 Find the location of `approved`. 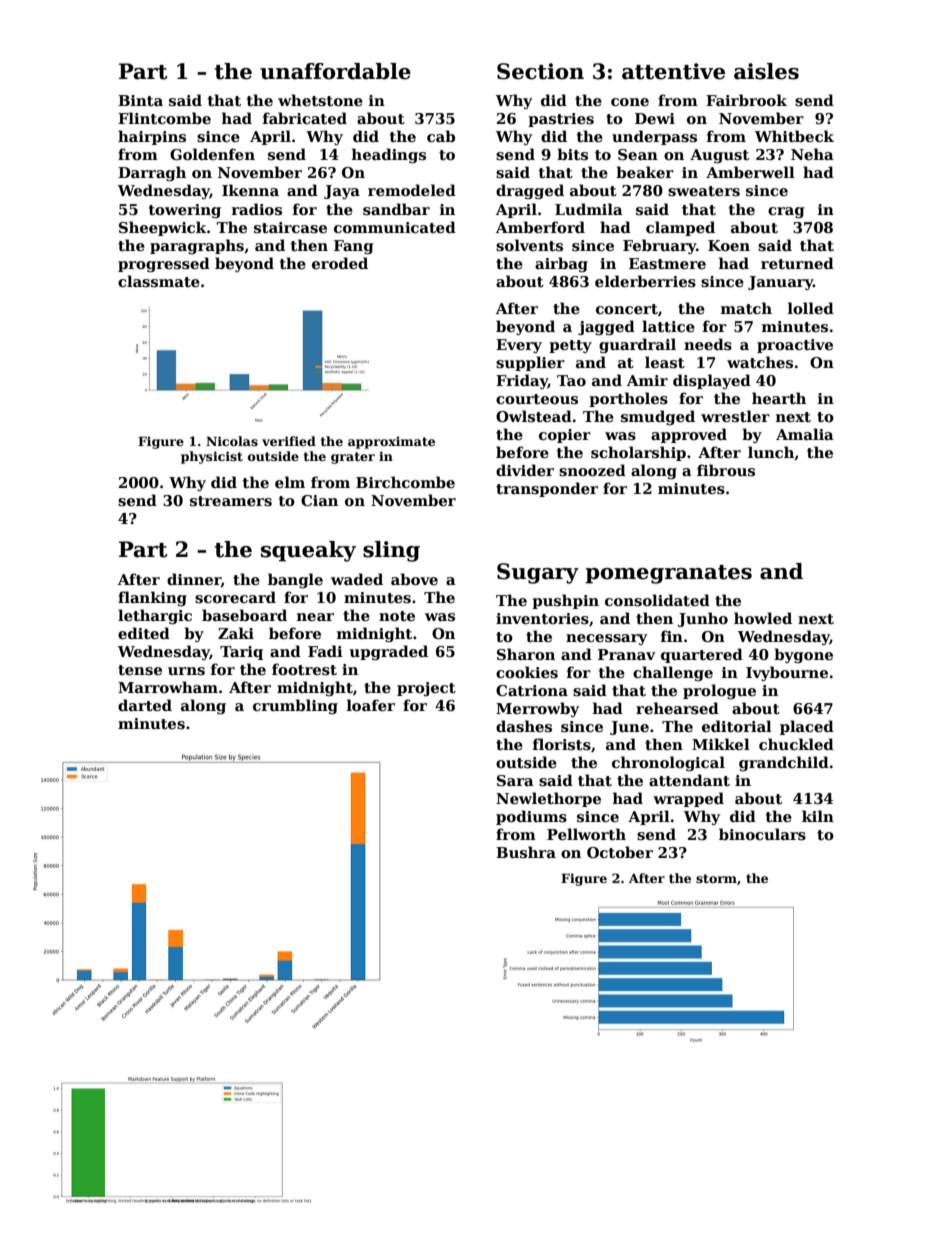

approved is located at coordinates (689, 435).
